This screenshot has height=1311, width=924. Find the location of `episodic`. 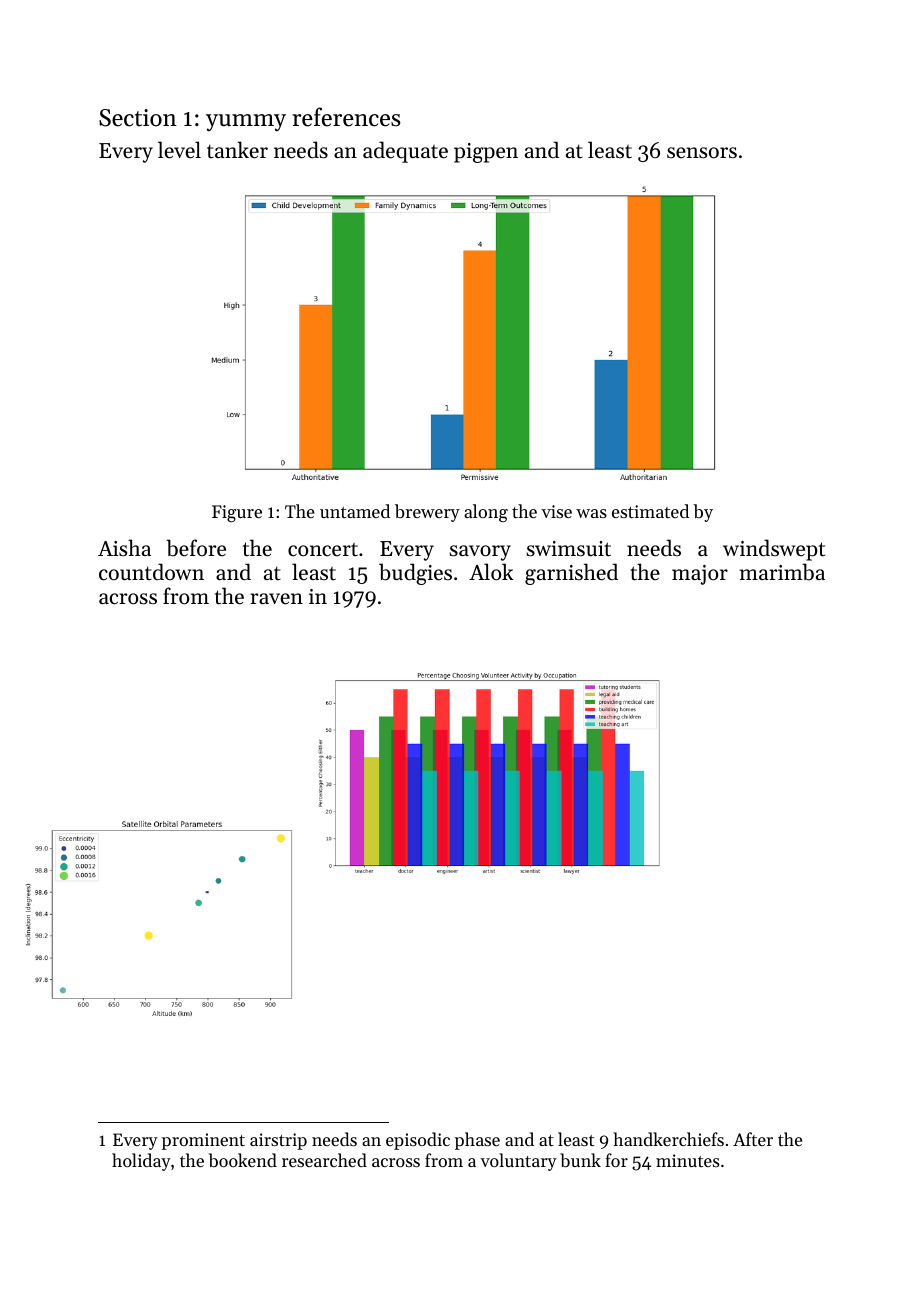

episodic is located at coordinates (418, 1141).
